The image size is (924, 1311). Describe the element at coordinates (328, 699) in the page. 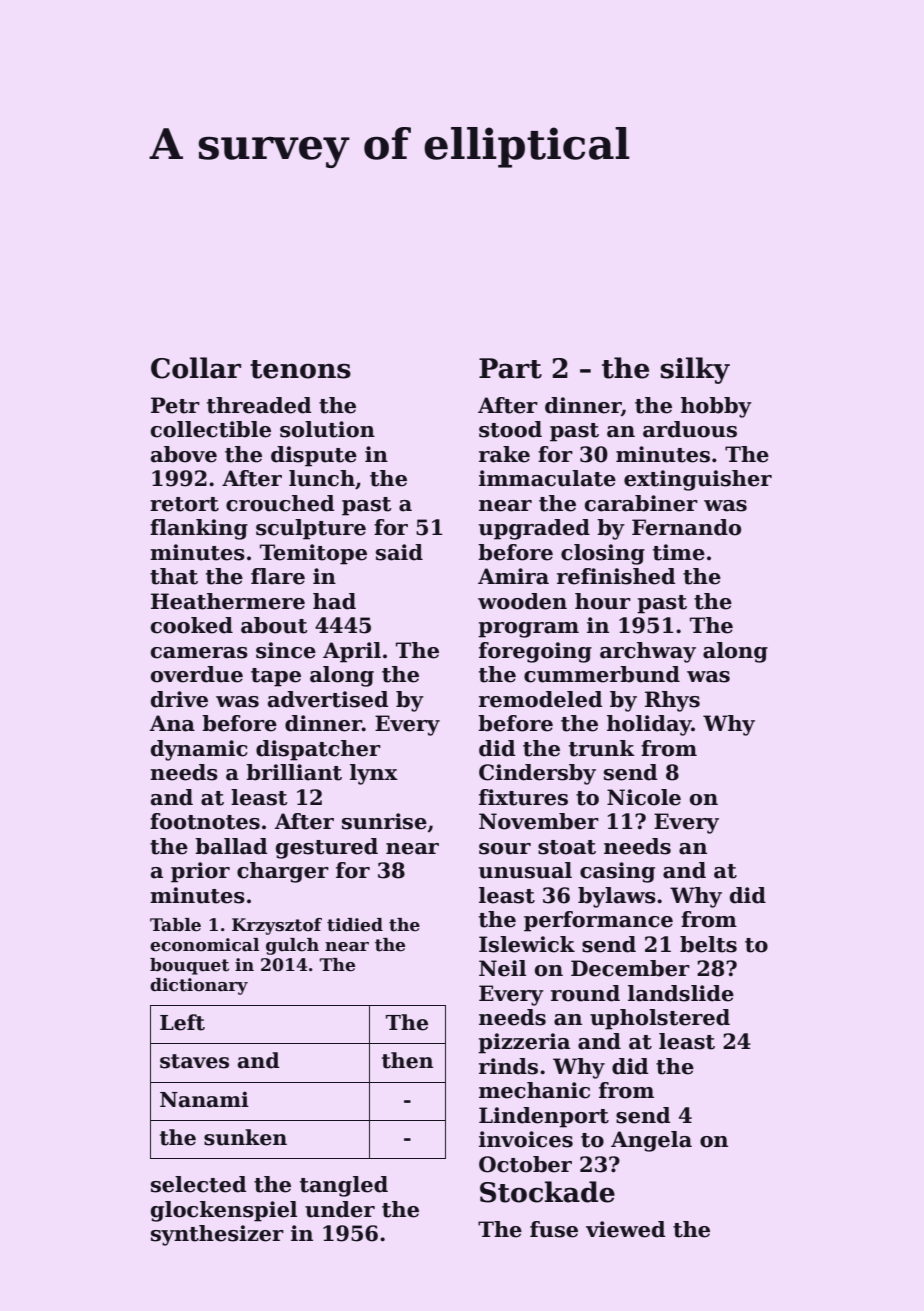

I see `advertised` at that location.
